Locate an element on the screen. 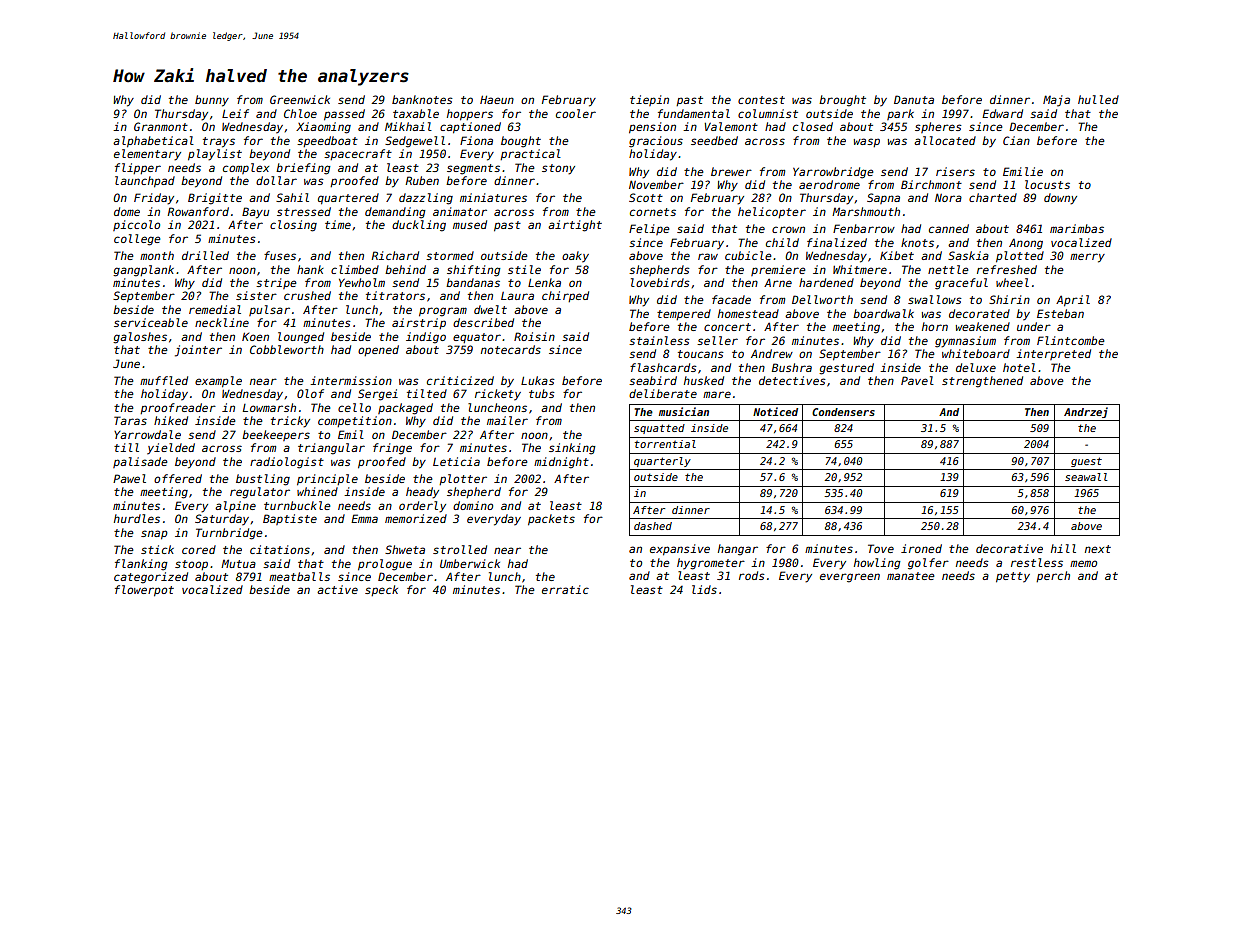  spheres is located at coordinates (938, 127).
